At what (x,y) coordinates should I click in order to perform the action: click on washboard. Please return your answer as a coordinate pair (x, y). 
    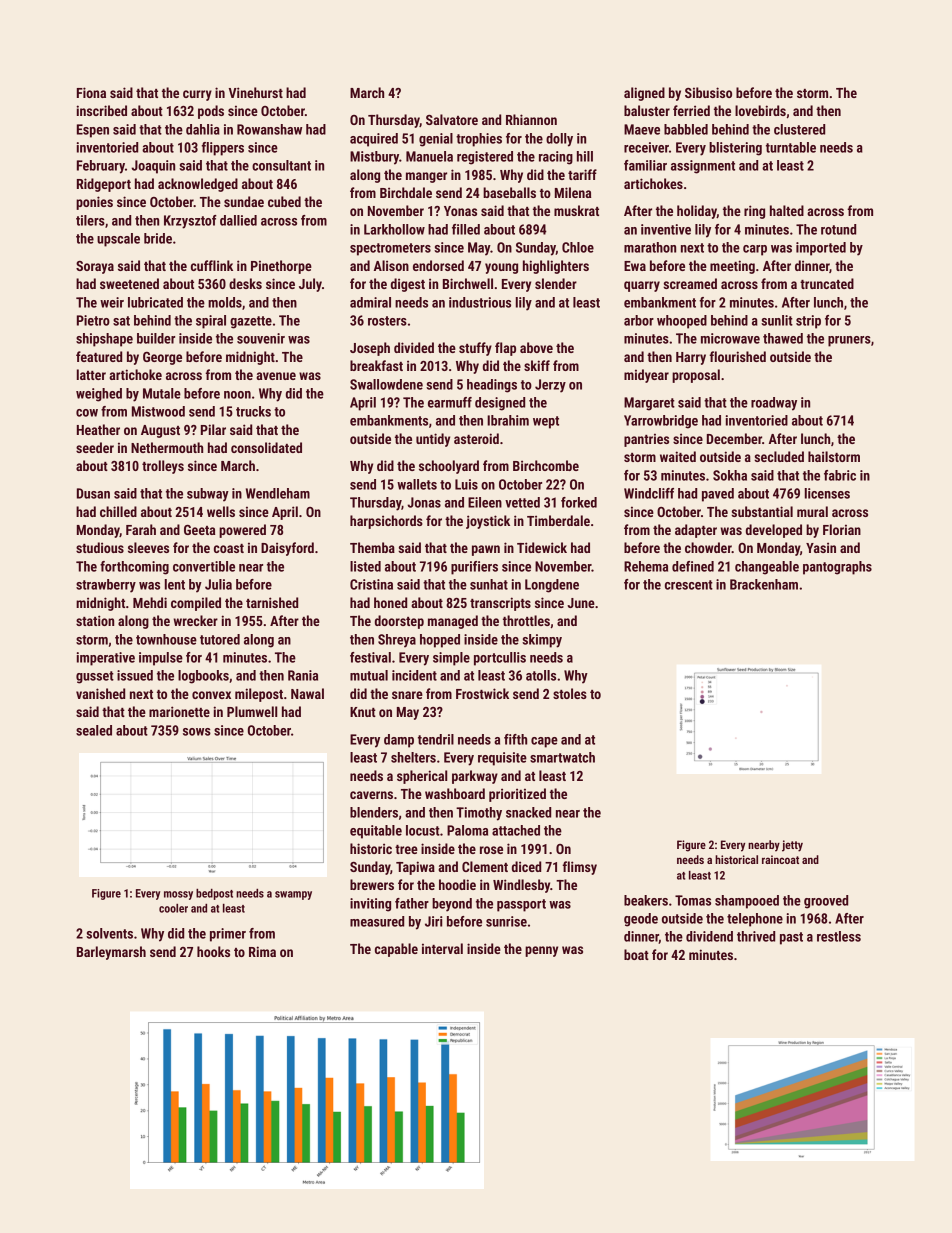
    Looking at the image, I should click on (455, 793).
